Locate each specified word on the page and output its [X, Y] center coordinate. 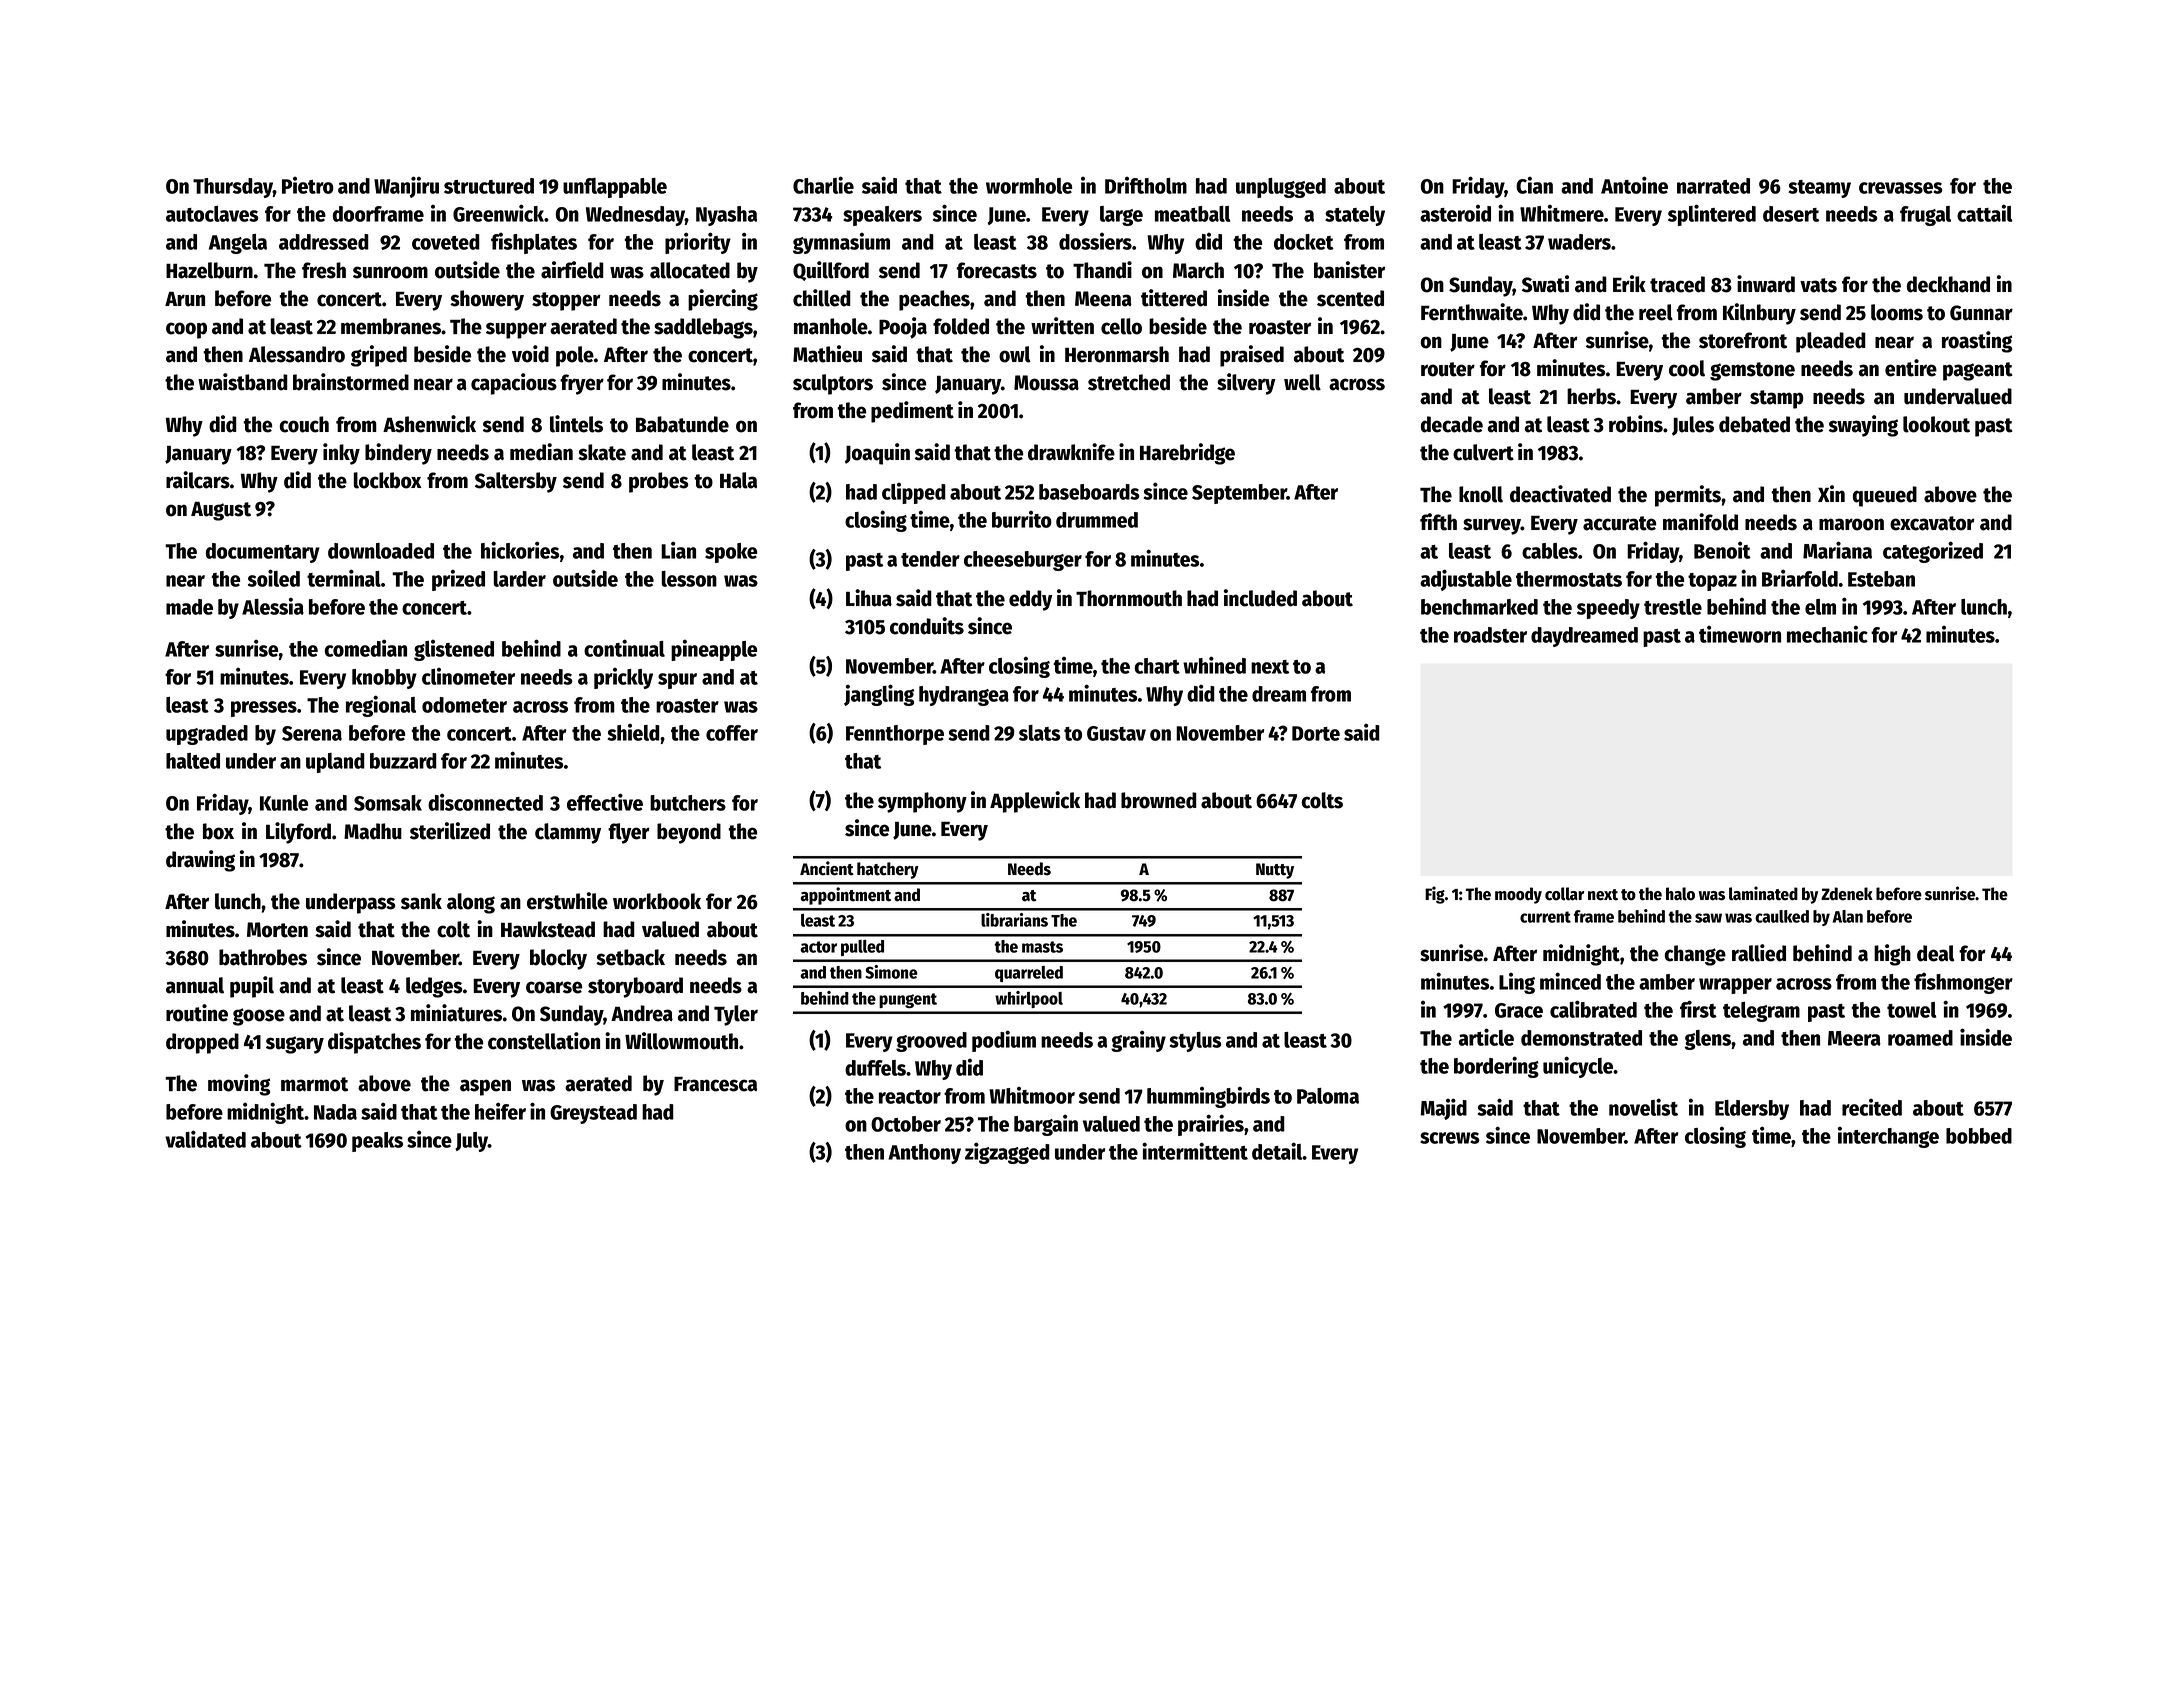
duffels [875, 1068]
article [1486, 1037]
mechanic [1827, 634]
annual [195, 985]
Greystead [593, 1114]
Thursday [233, 188]
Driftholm [1146, 185]
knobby [384, 679]
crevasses [1901, 188]
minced [1570, 981]
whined [1214, 665]
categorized [1933, 552]
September [1239, 494]
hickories [520, 550]
